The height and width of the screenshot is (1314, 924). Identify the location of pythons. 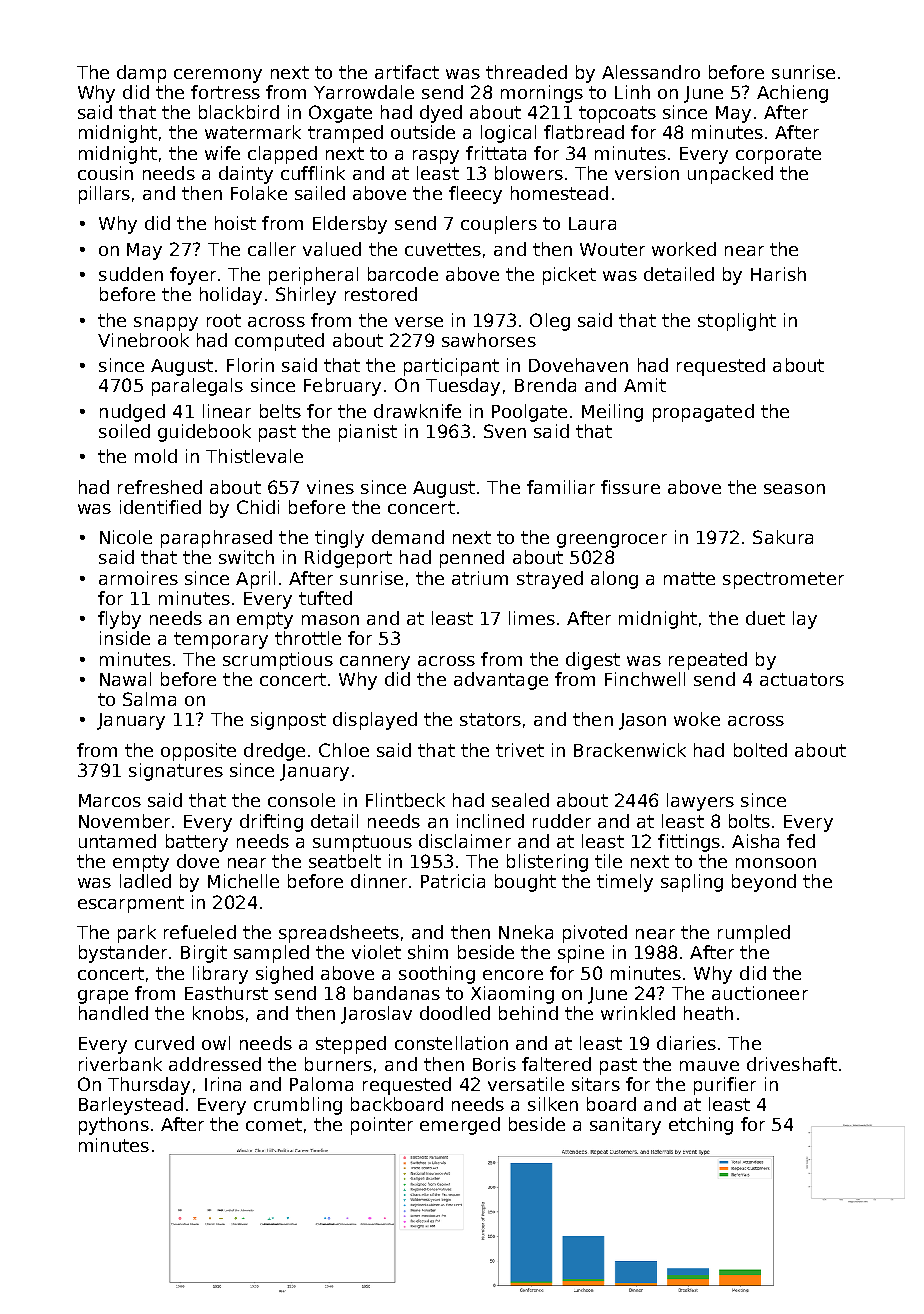
(114, 1126).
